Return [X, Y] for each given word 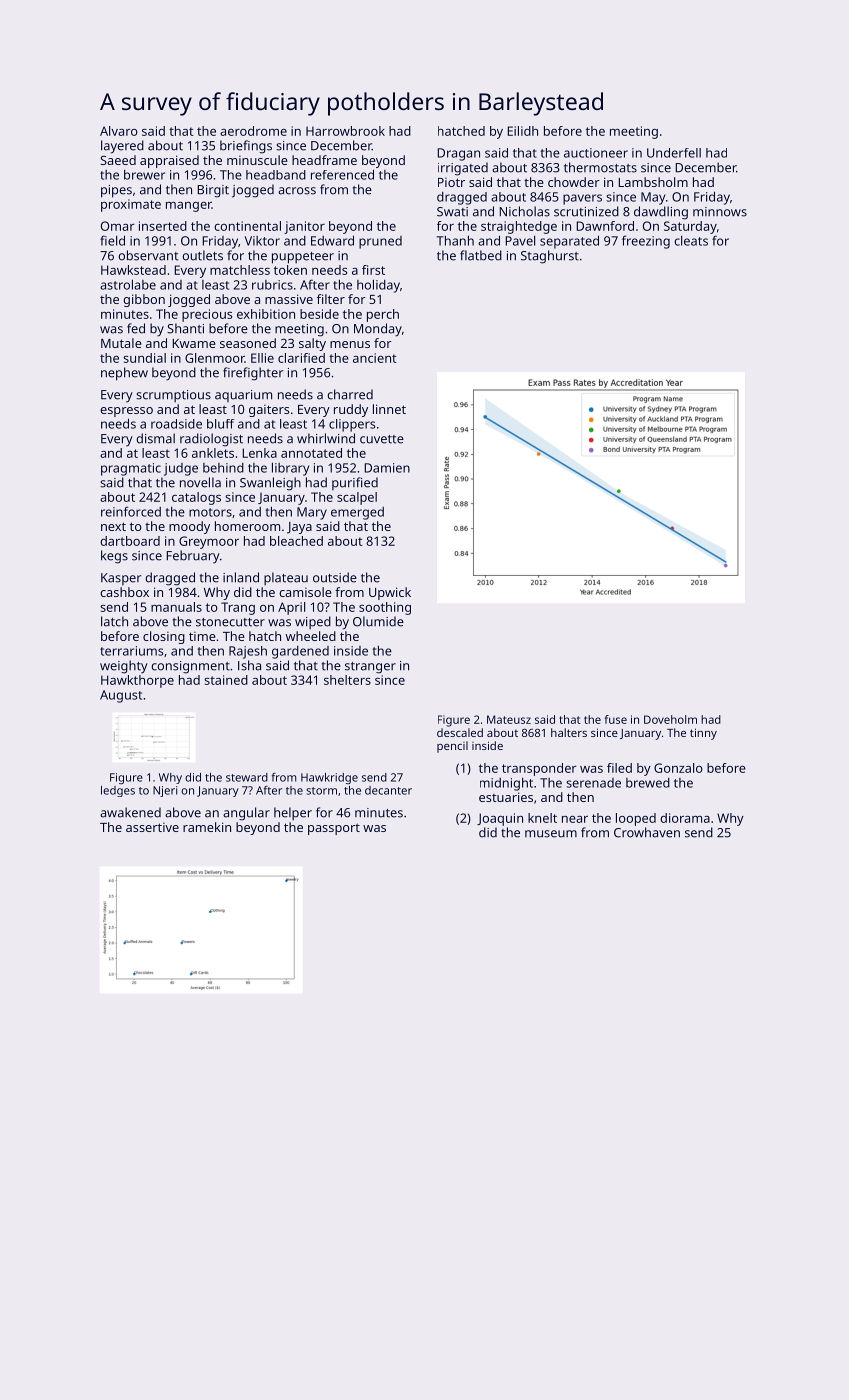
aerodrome [253, 131]
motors [210, 512]
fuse [616, 719]
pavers [582, 199]
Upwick [390, 593]
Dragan [458, 154]
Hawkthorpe [137, 681]
